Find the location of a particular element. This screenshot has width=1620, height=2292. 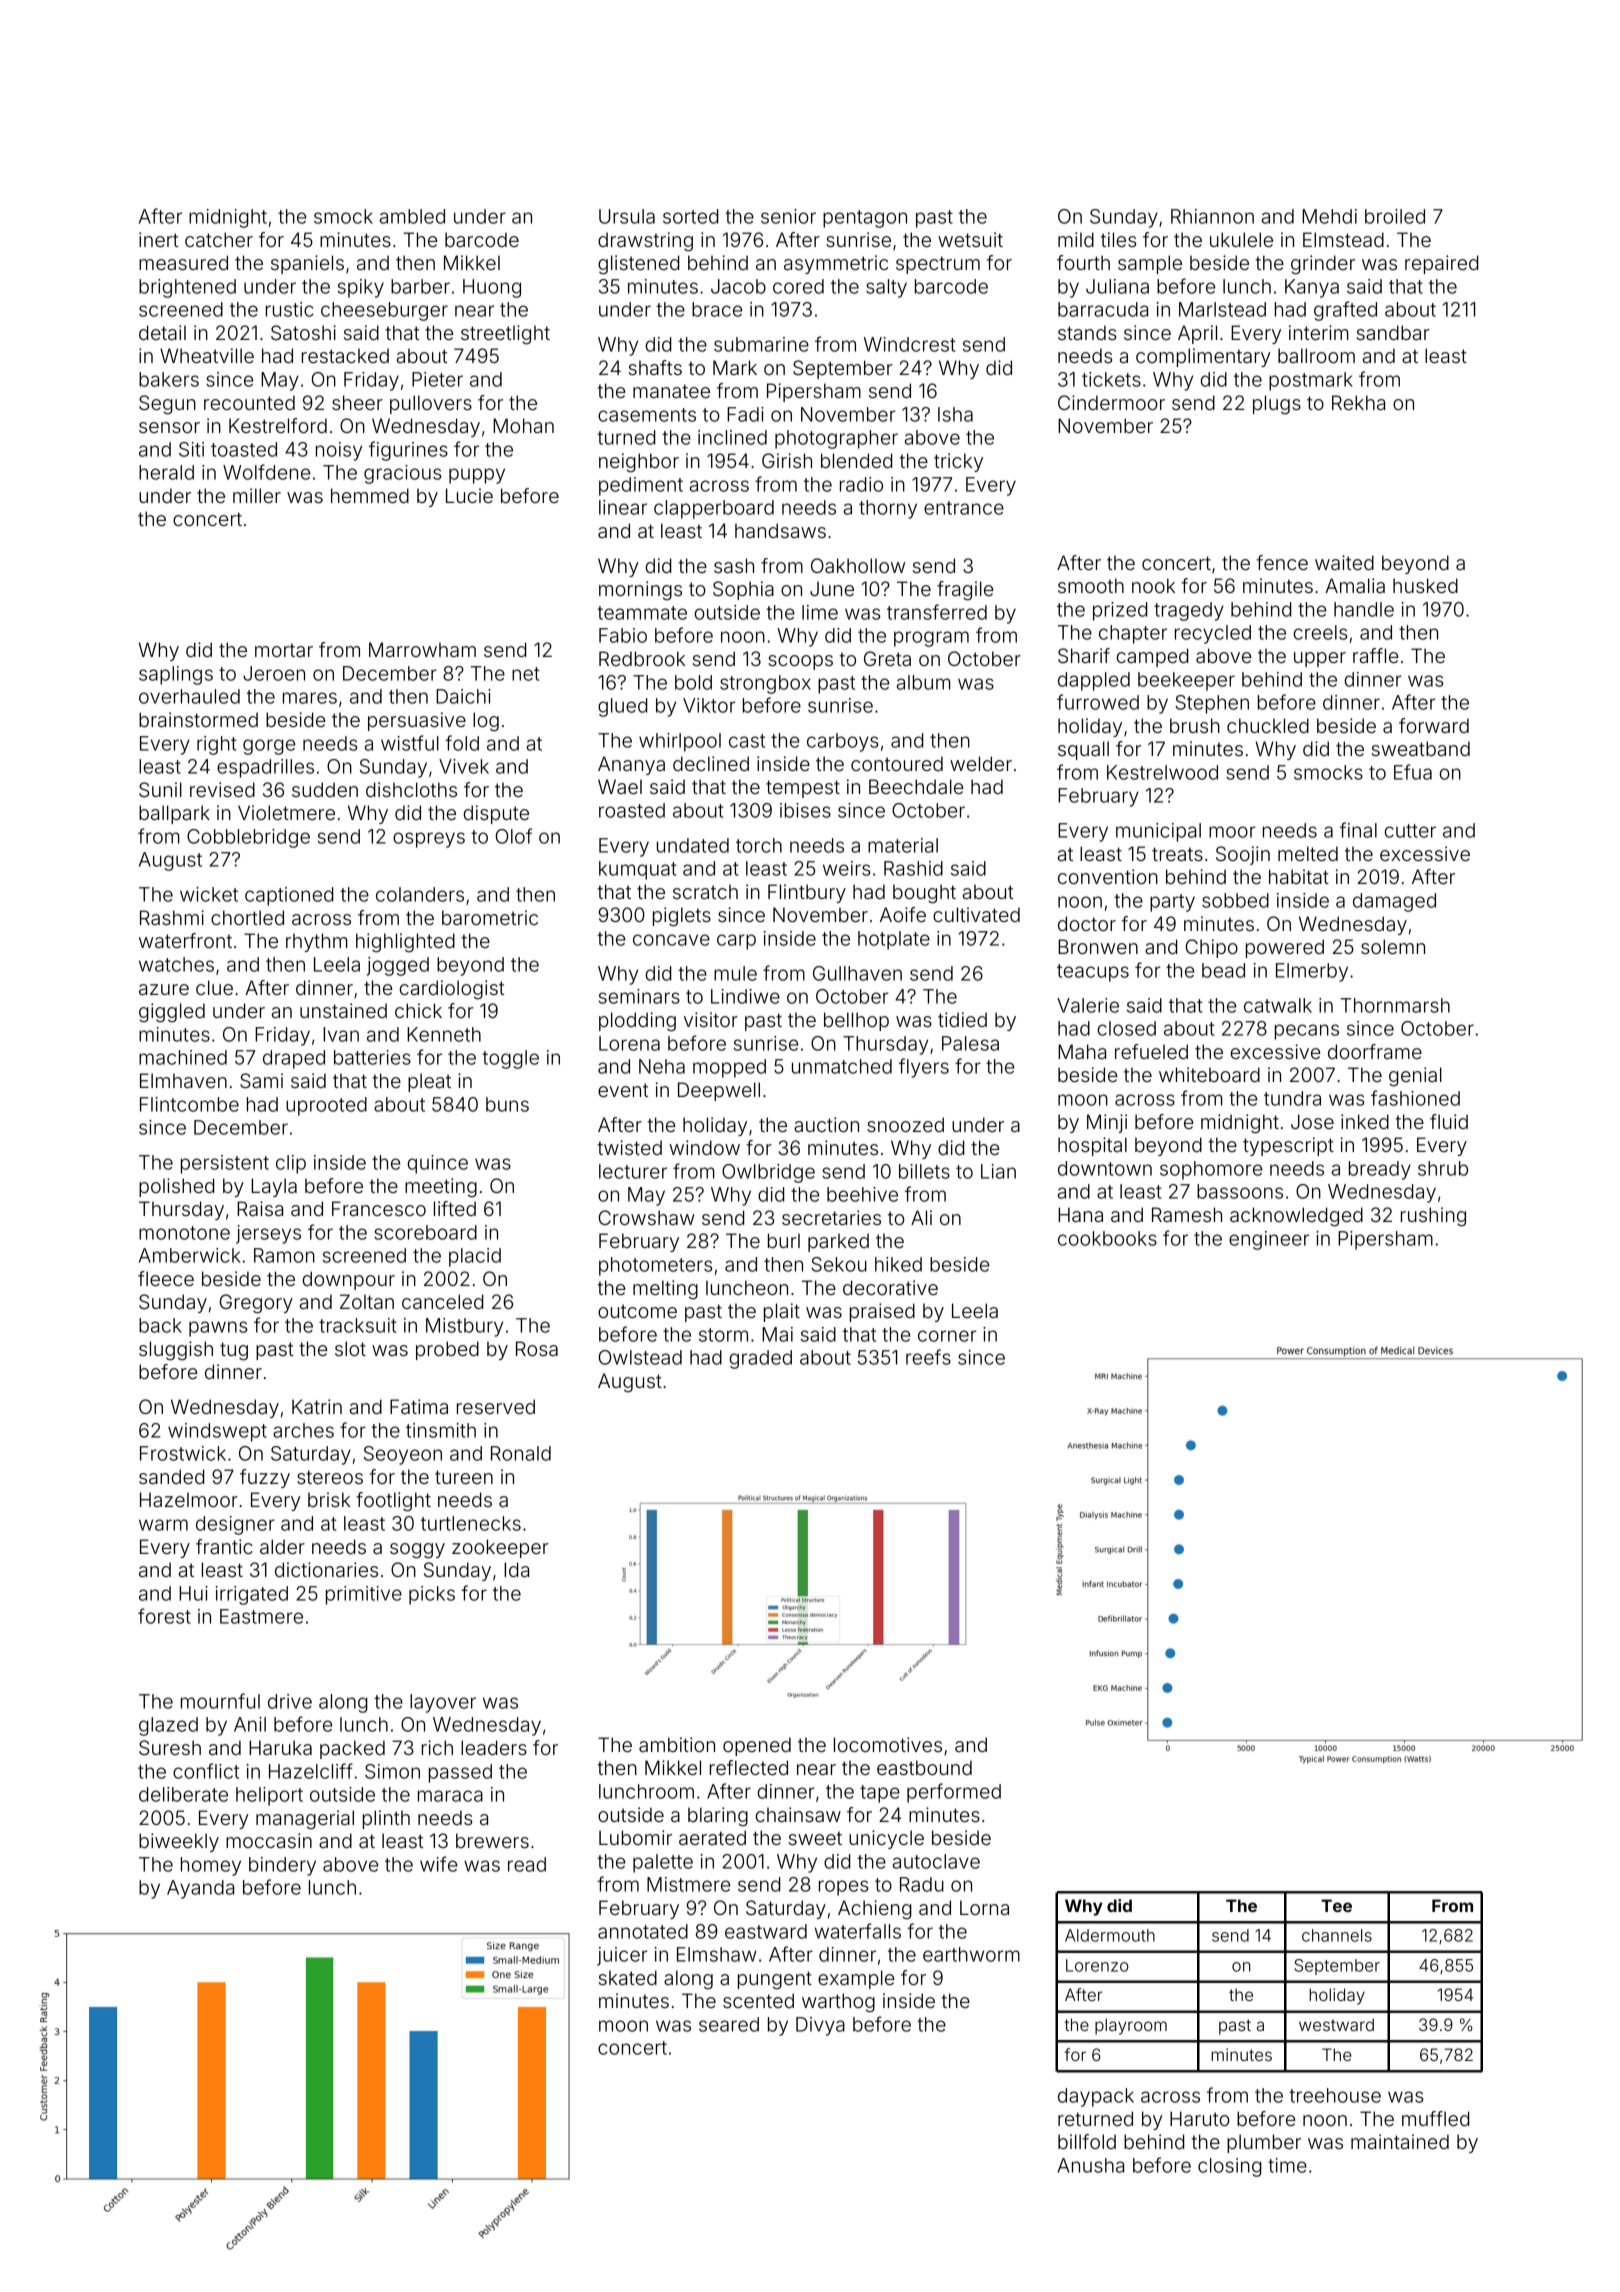

cardiologist is located at coordinates (451, 990).
